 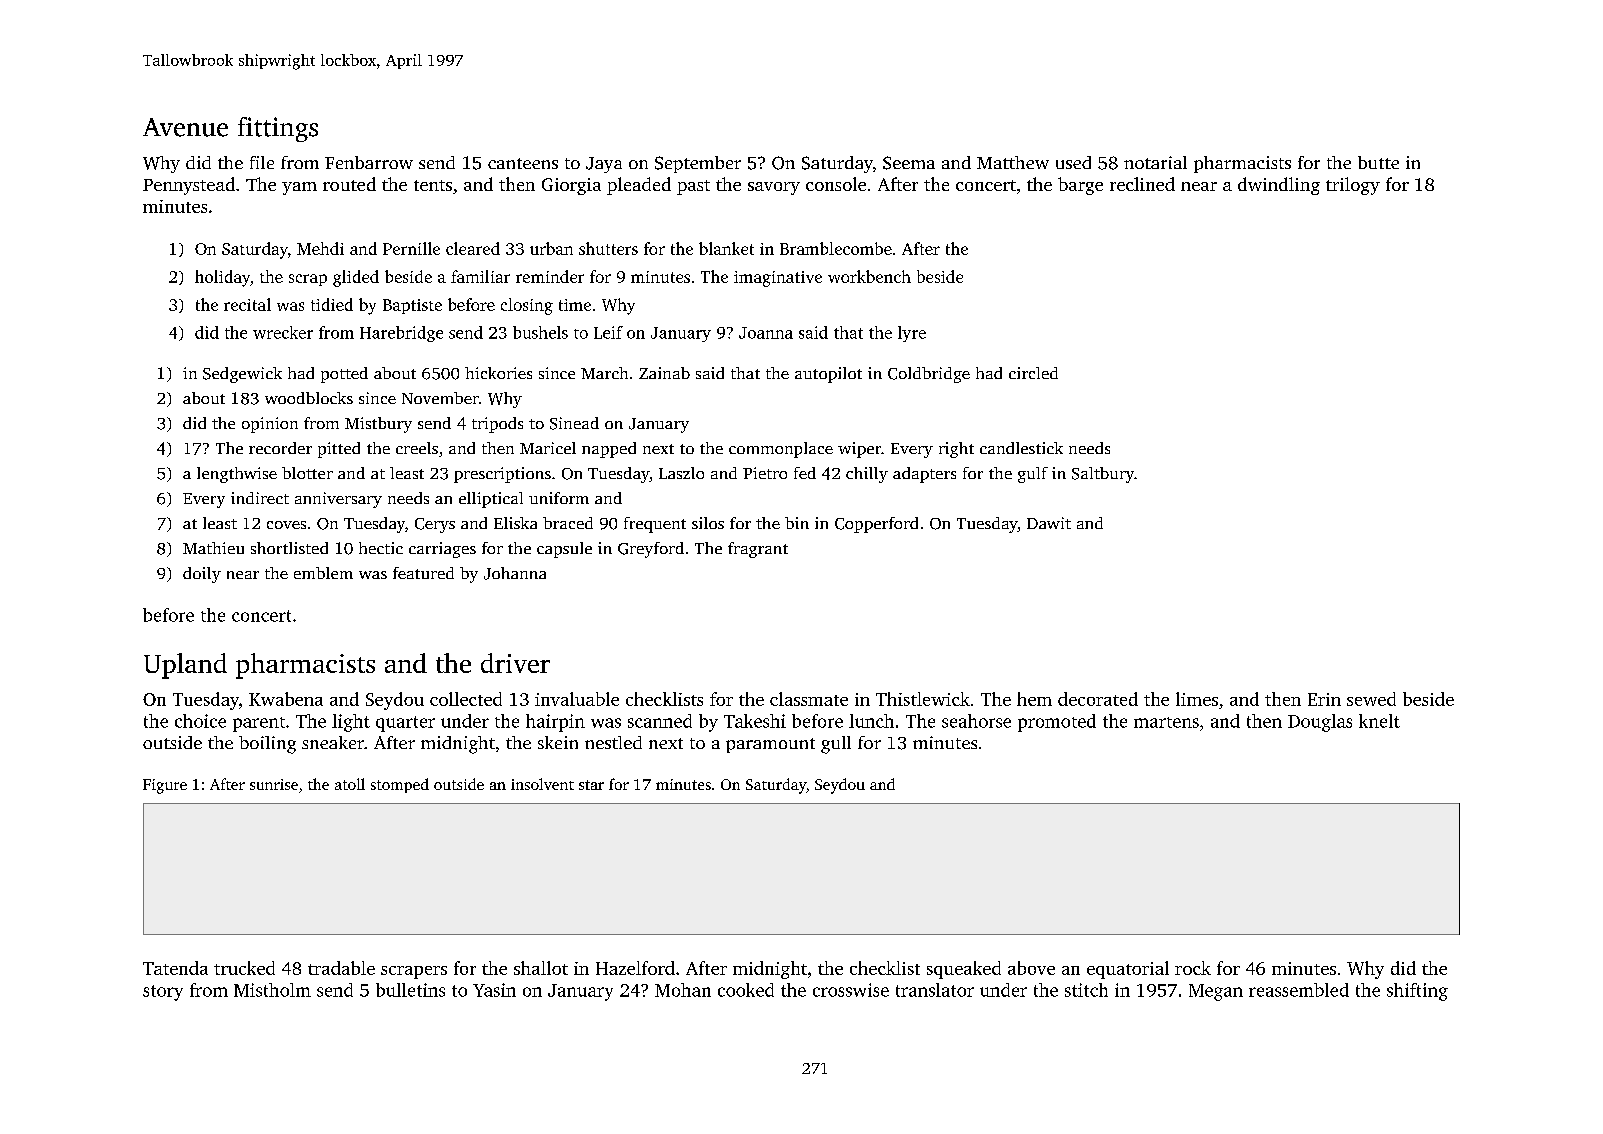 What do you see at coordinates (1142, 184) in the screenshot?
I see `reclined` at bounding box center [1142, 184].
